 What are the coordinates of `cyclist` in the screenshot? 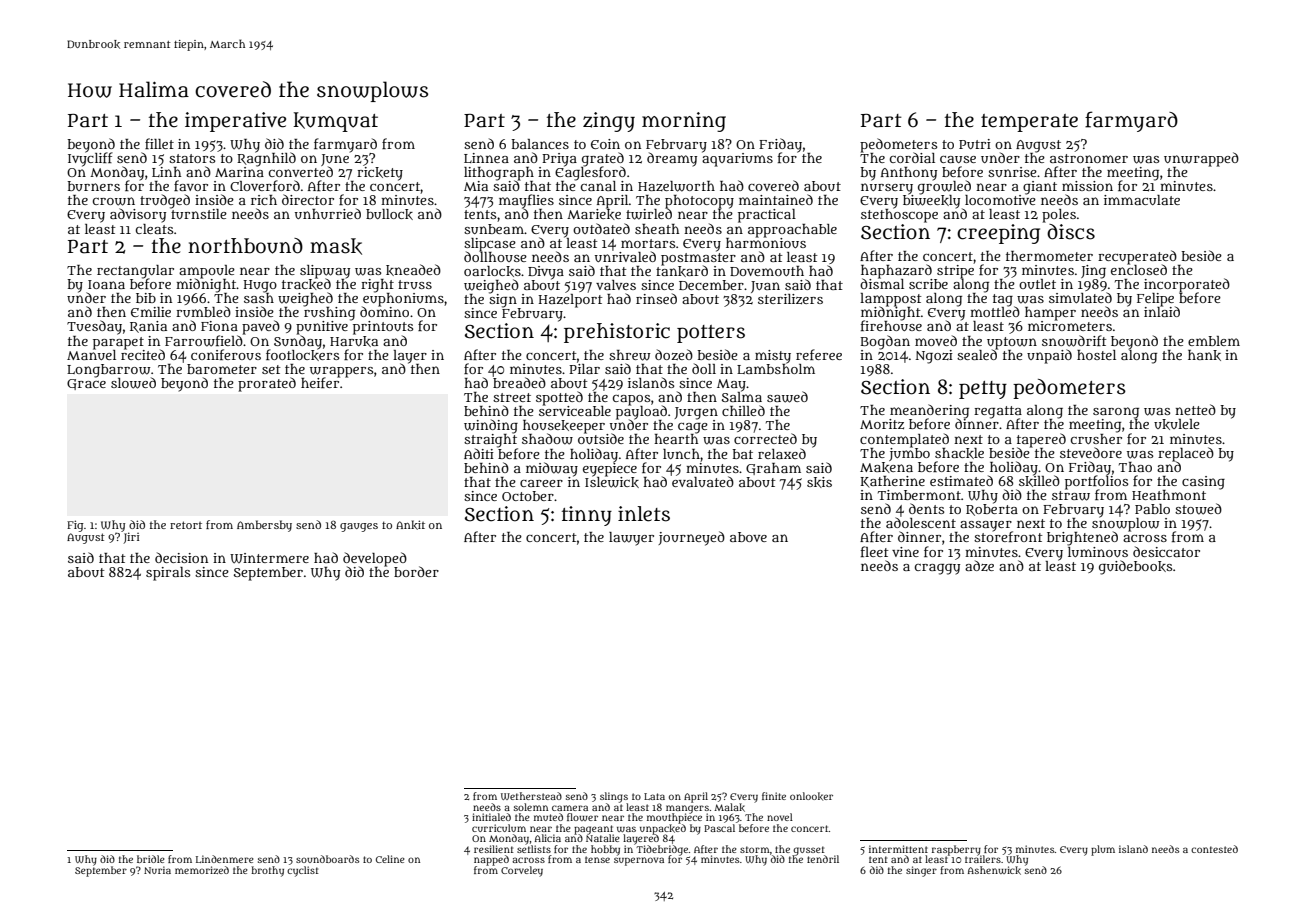 It's located at (303, 871).
